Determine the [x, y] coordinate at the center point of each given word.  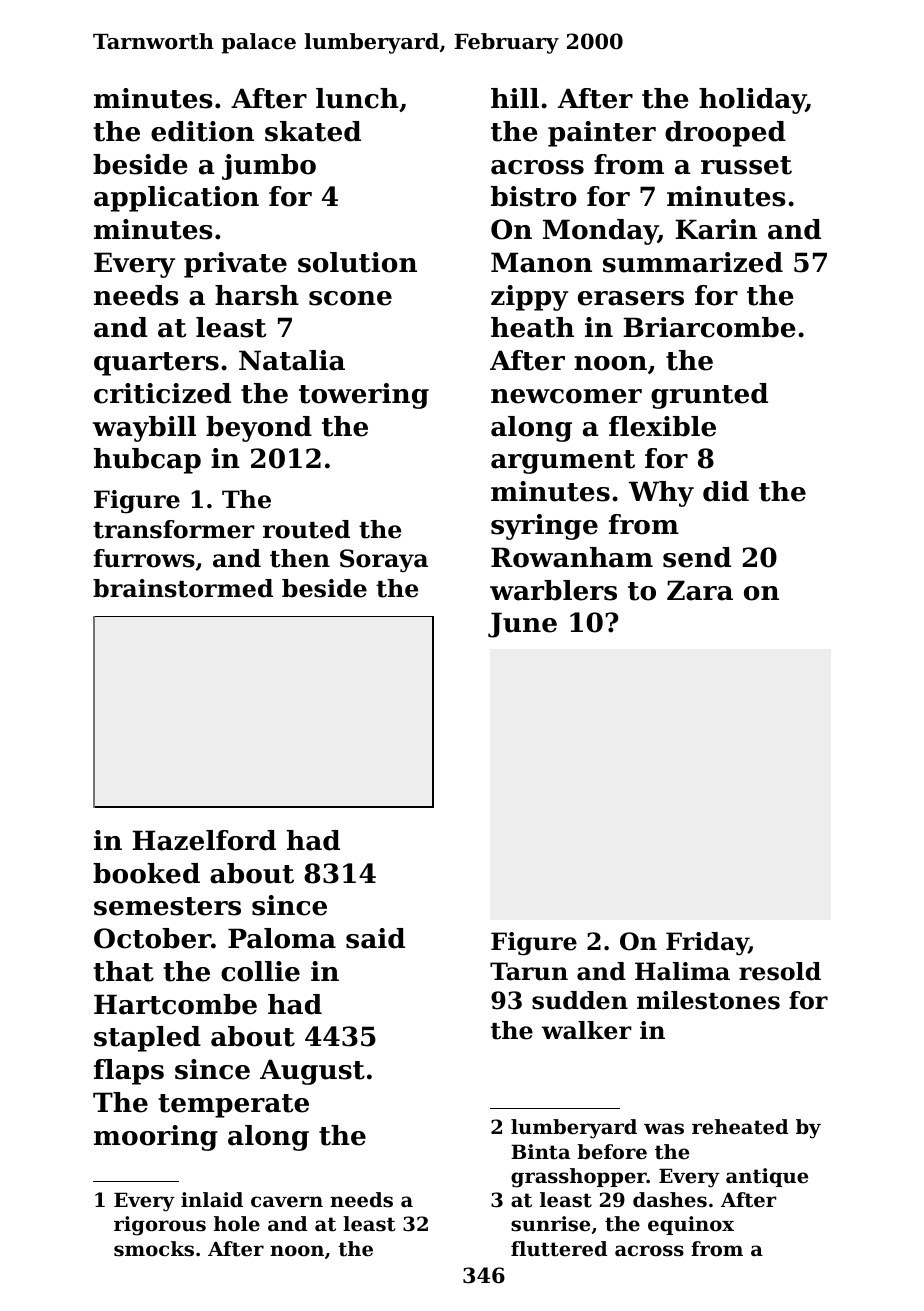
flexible [662, 426]
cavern [287, 1202]
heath [532, 327]
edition [202, 131]
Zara [700, 590]
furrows [144, 558]
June [522, 625]
